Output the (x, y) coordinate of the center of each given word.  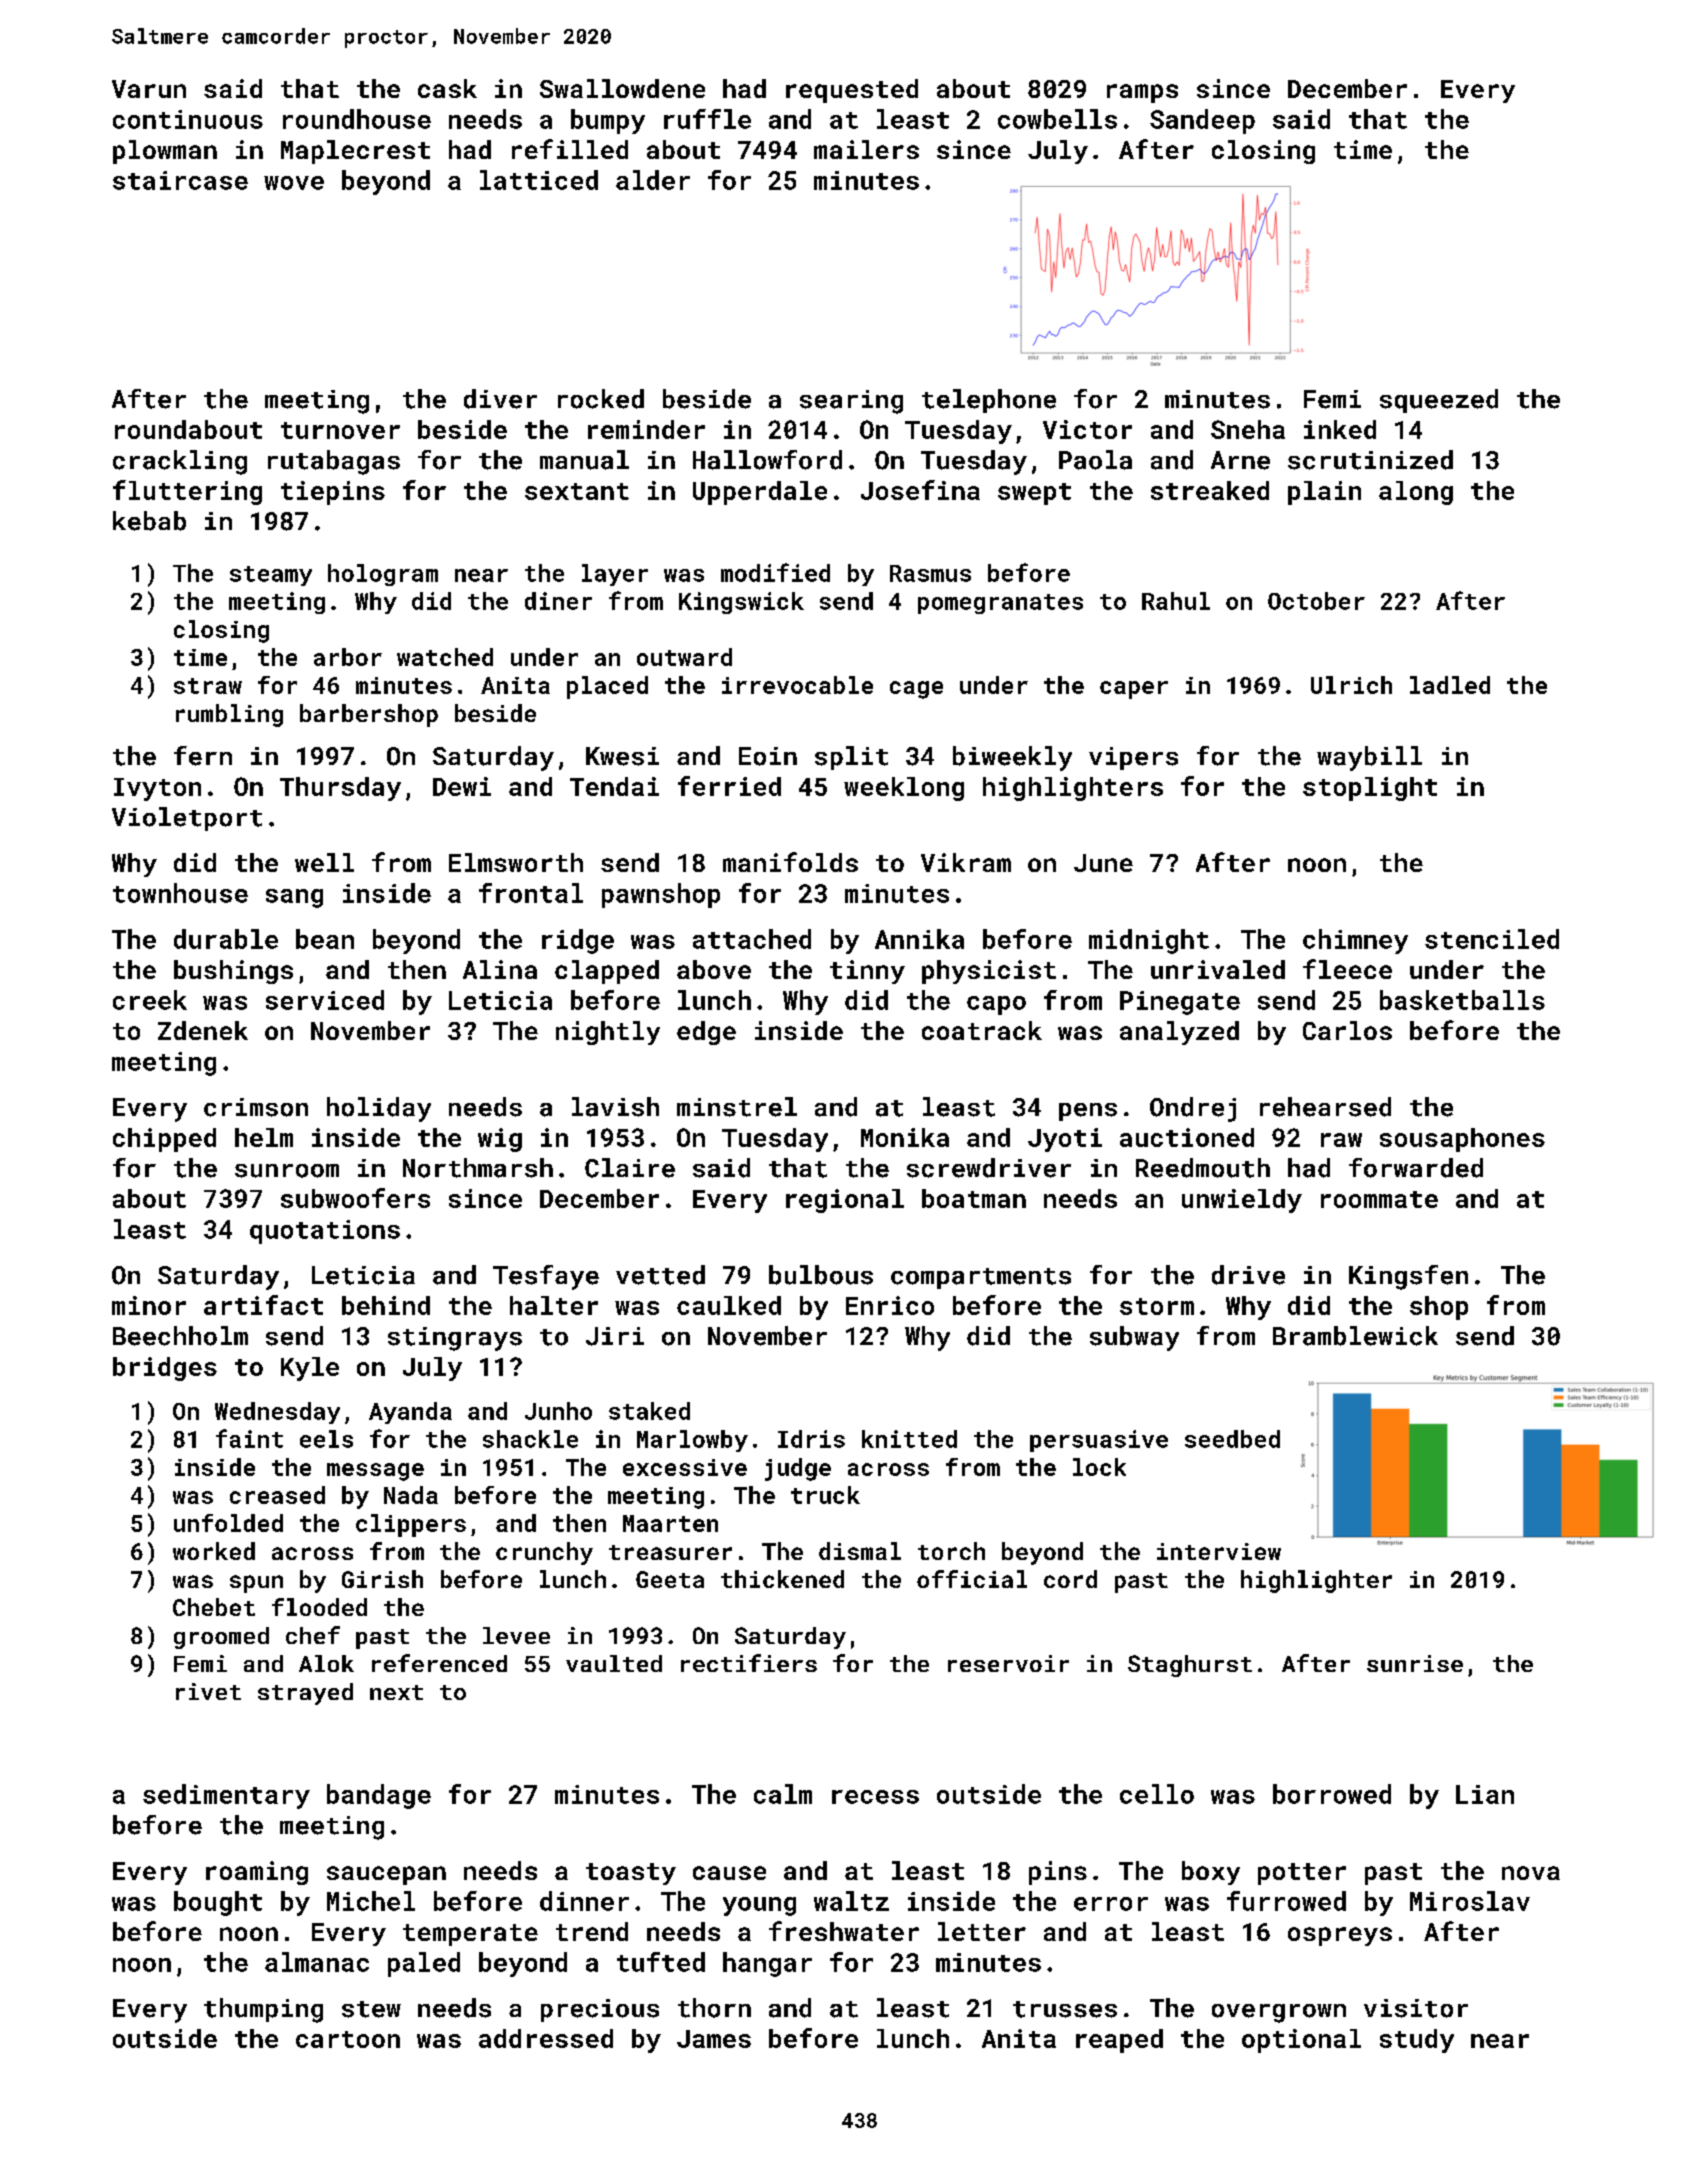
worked (214, 1551)
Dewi (462, 786)
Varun (149, 89)
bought (218, 1903)
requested (852, 91)
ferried (729, 786)
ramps (1142, 93)
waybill (1369, 758)
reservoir (1008, 1663)
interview (1219, 1551)
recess (875, 1797)
